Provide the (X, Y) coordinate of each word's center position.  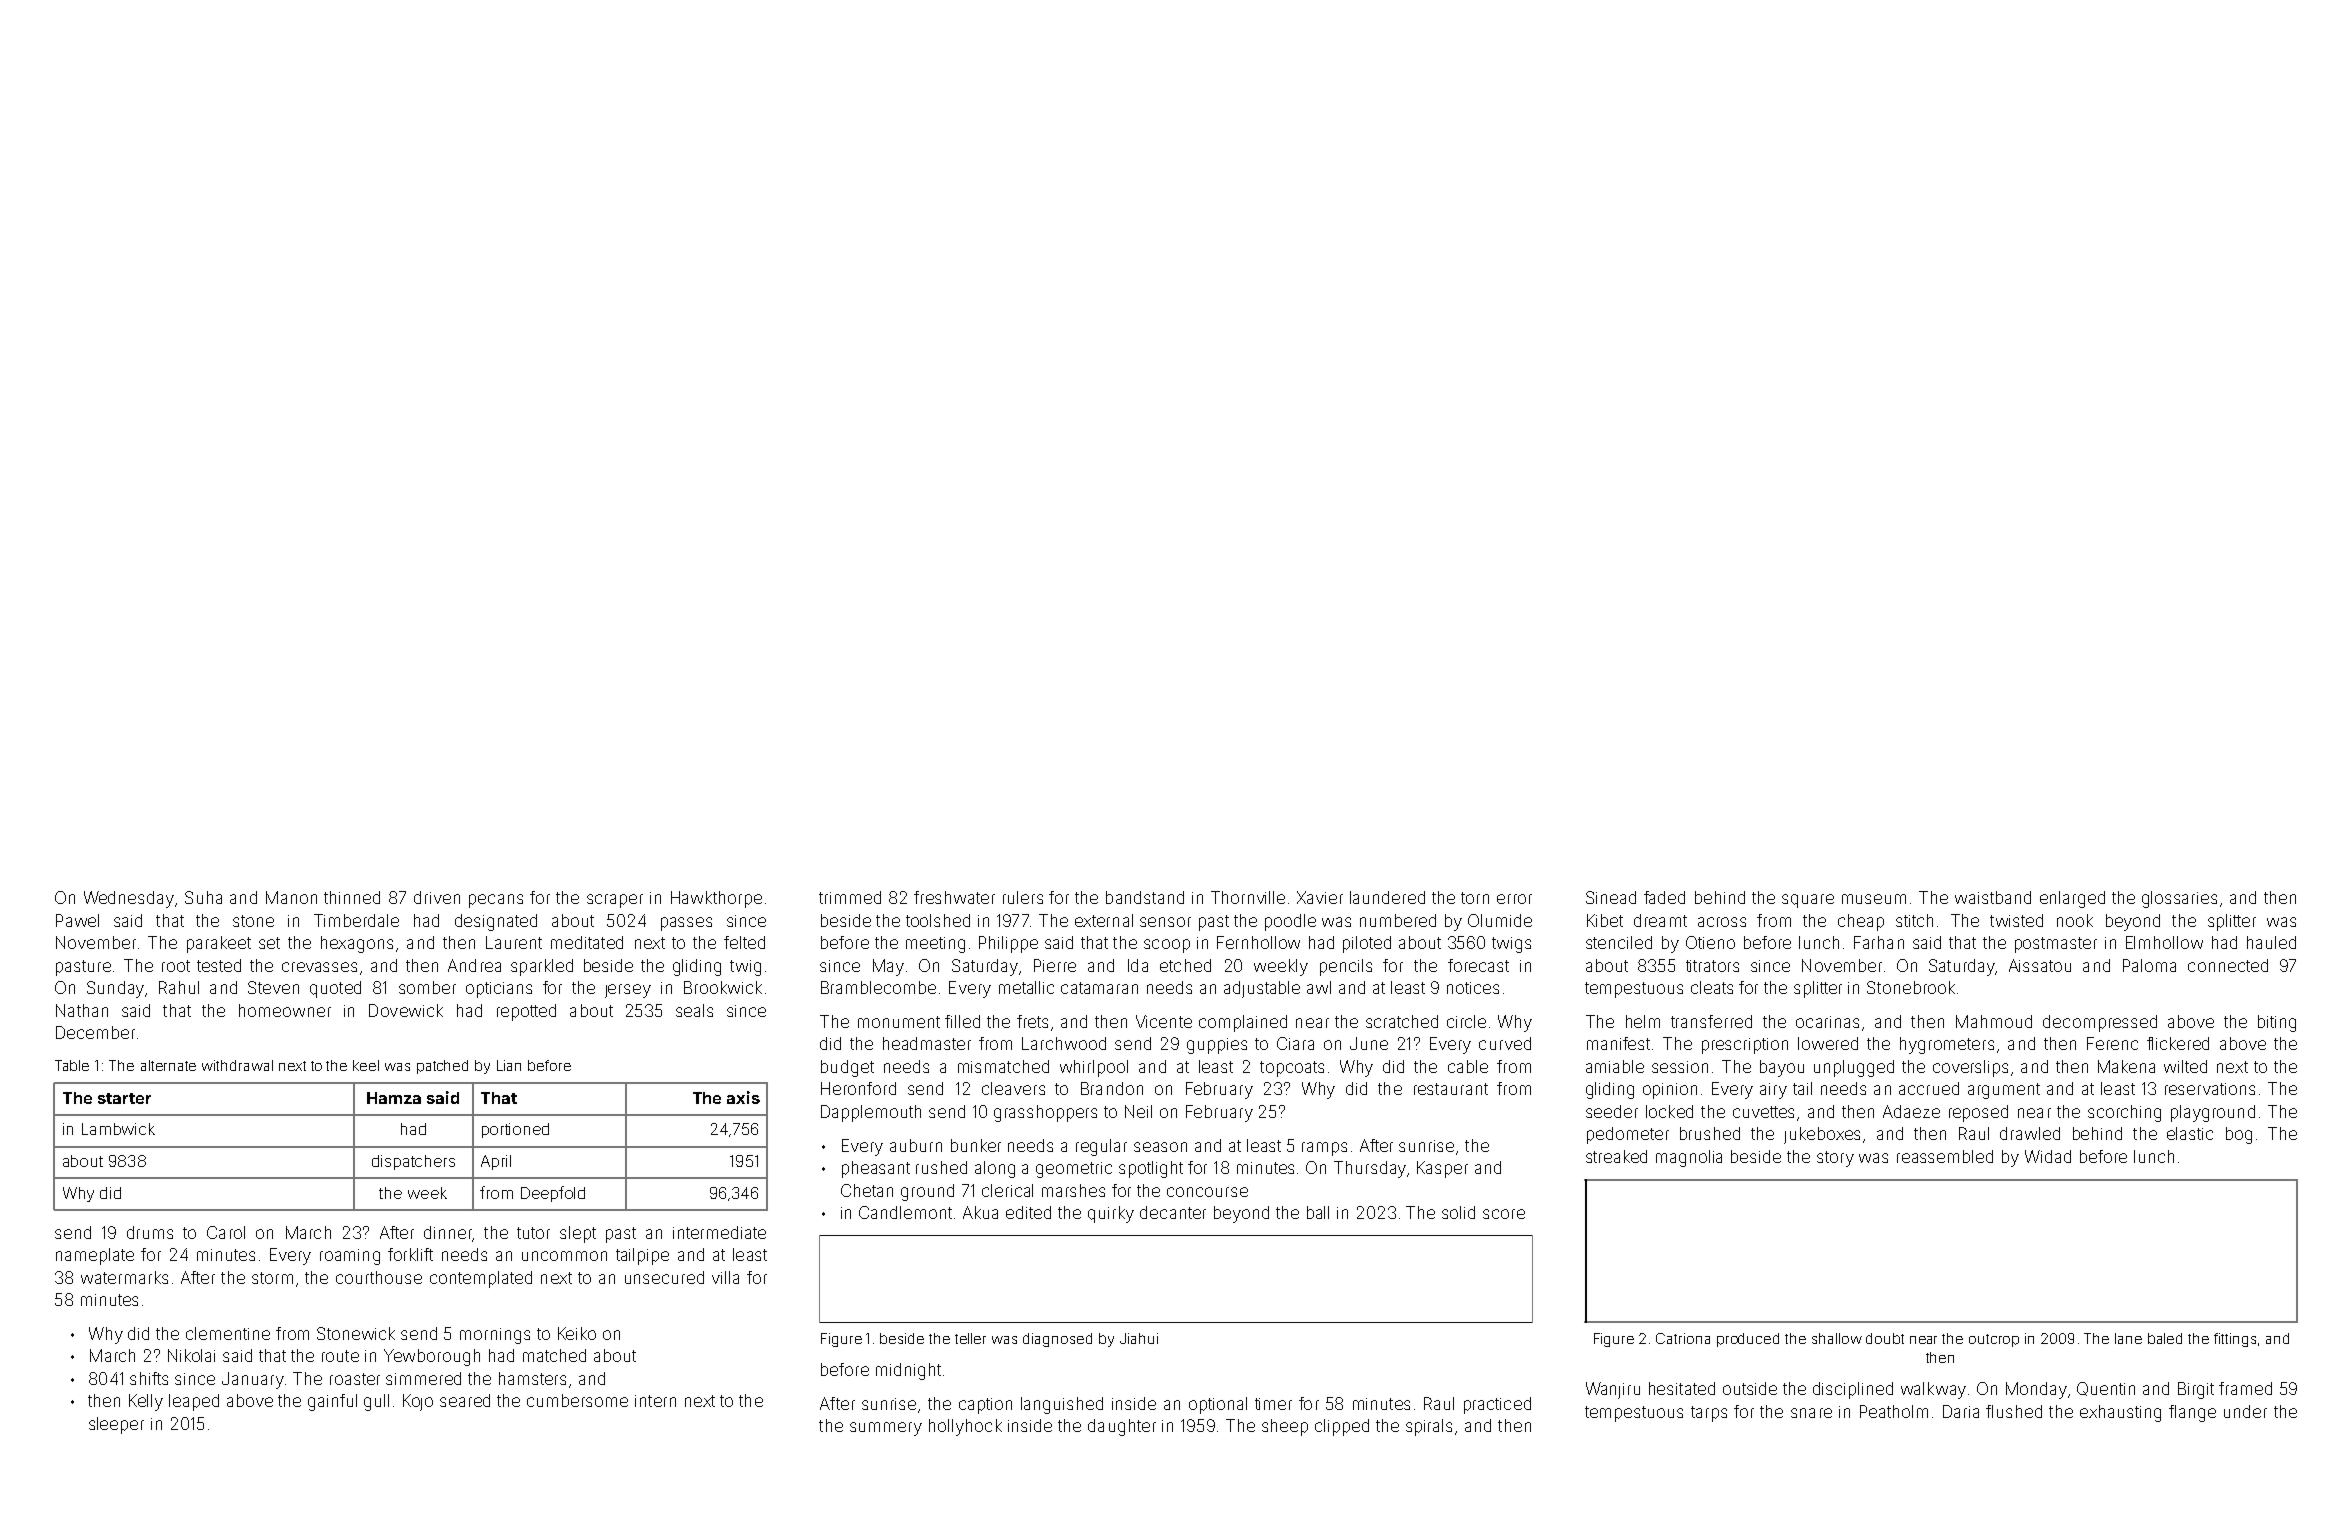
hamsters (532, 1378)
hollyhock (965, 1427)
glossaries (2179, 899)
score (1504, 1214)
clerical (1007, 1190)
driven (437, 897)
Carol (226, 1232)
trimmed (850, 897)
